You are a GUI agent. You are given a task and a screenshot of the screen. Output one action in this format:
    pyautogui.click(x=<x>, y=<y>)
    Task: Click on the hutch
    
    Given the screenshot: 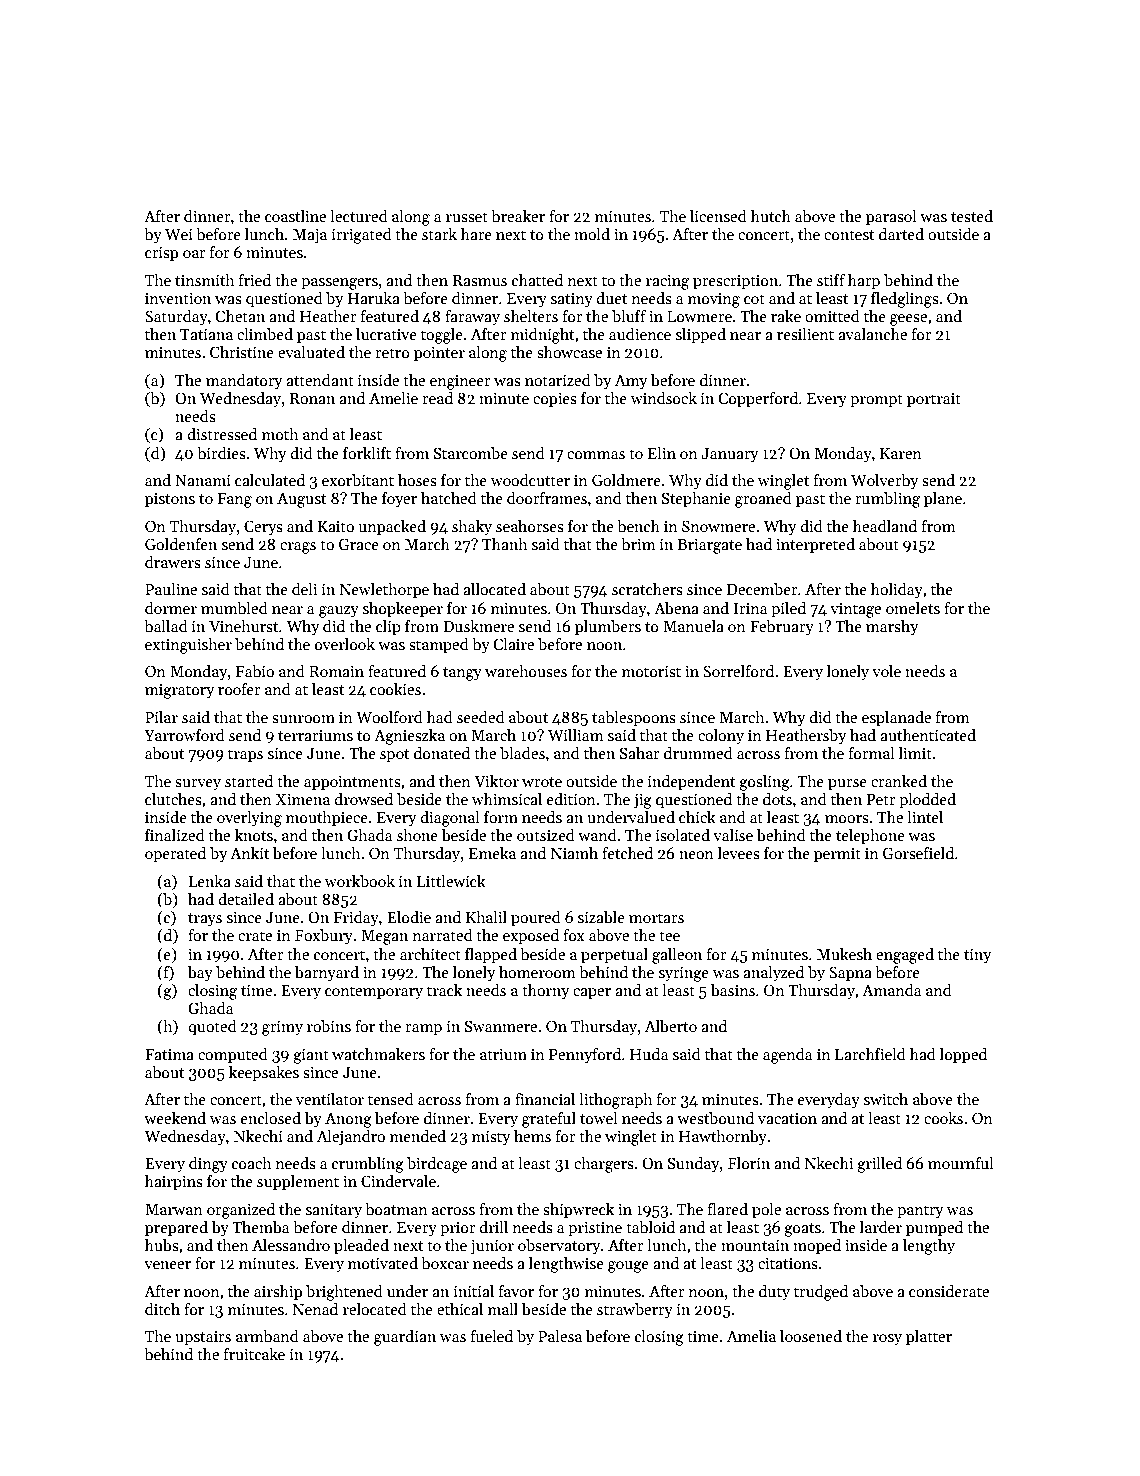 What is the action you would take?
    pyautogui.click(x=771, y=216)
